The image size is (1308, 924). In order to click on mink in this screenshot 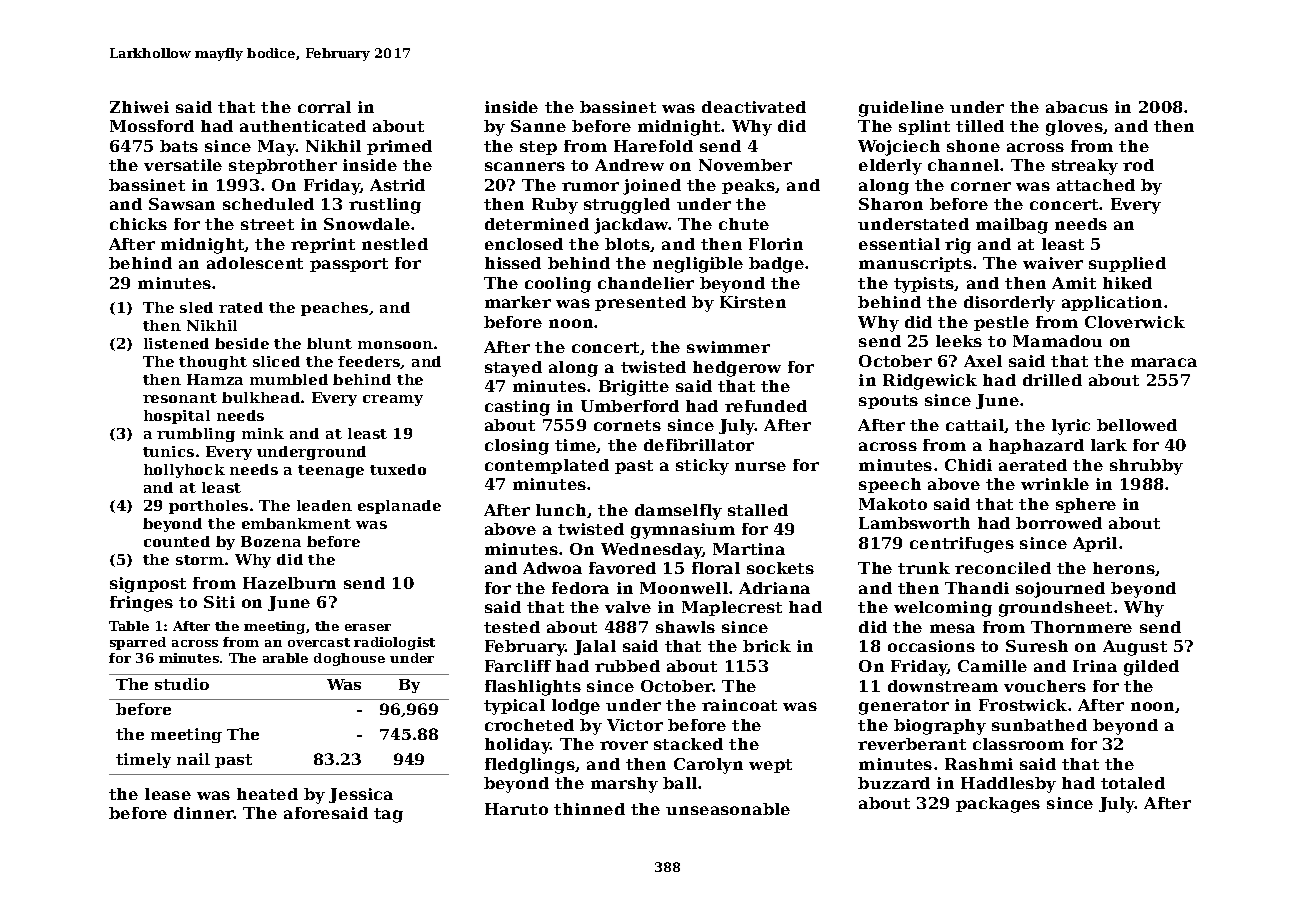, I will do `click(263, 433)`.
